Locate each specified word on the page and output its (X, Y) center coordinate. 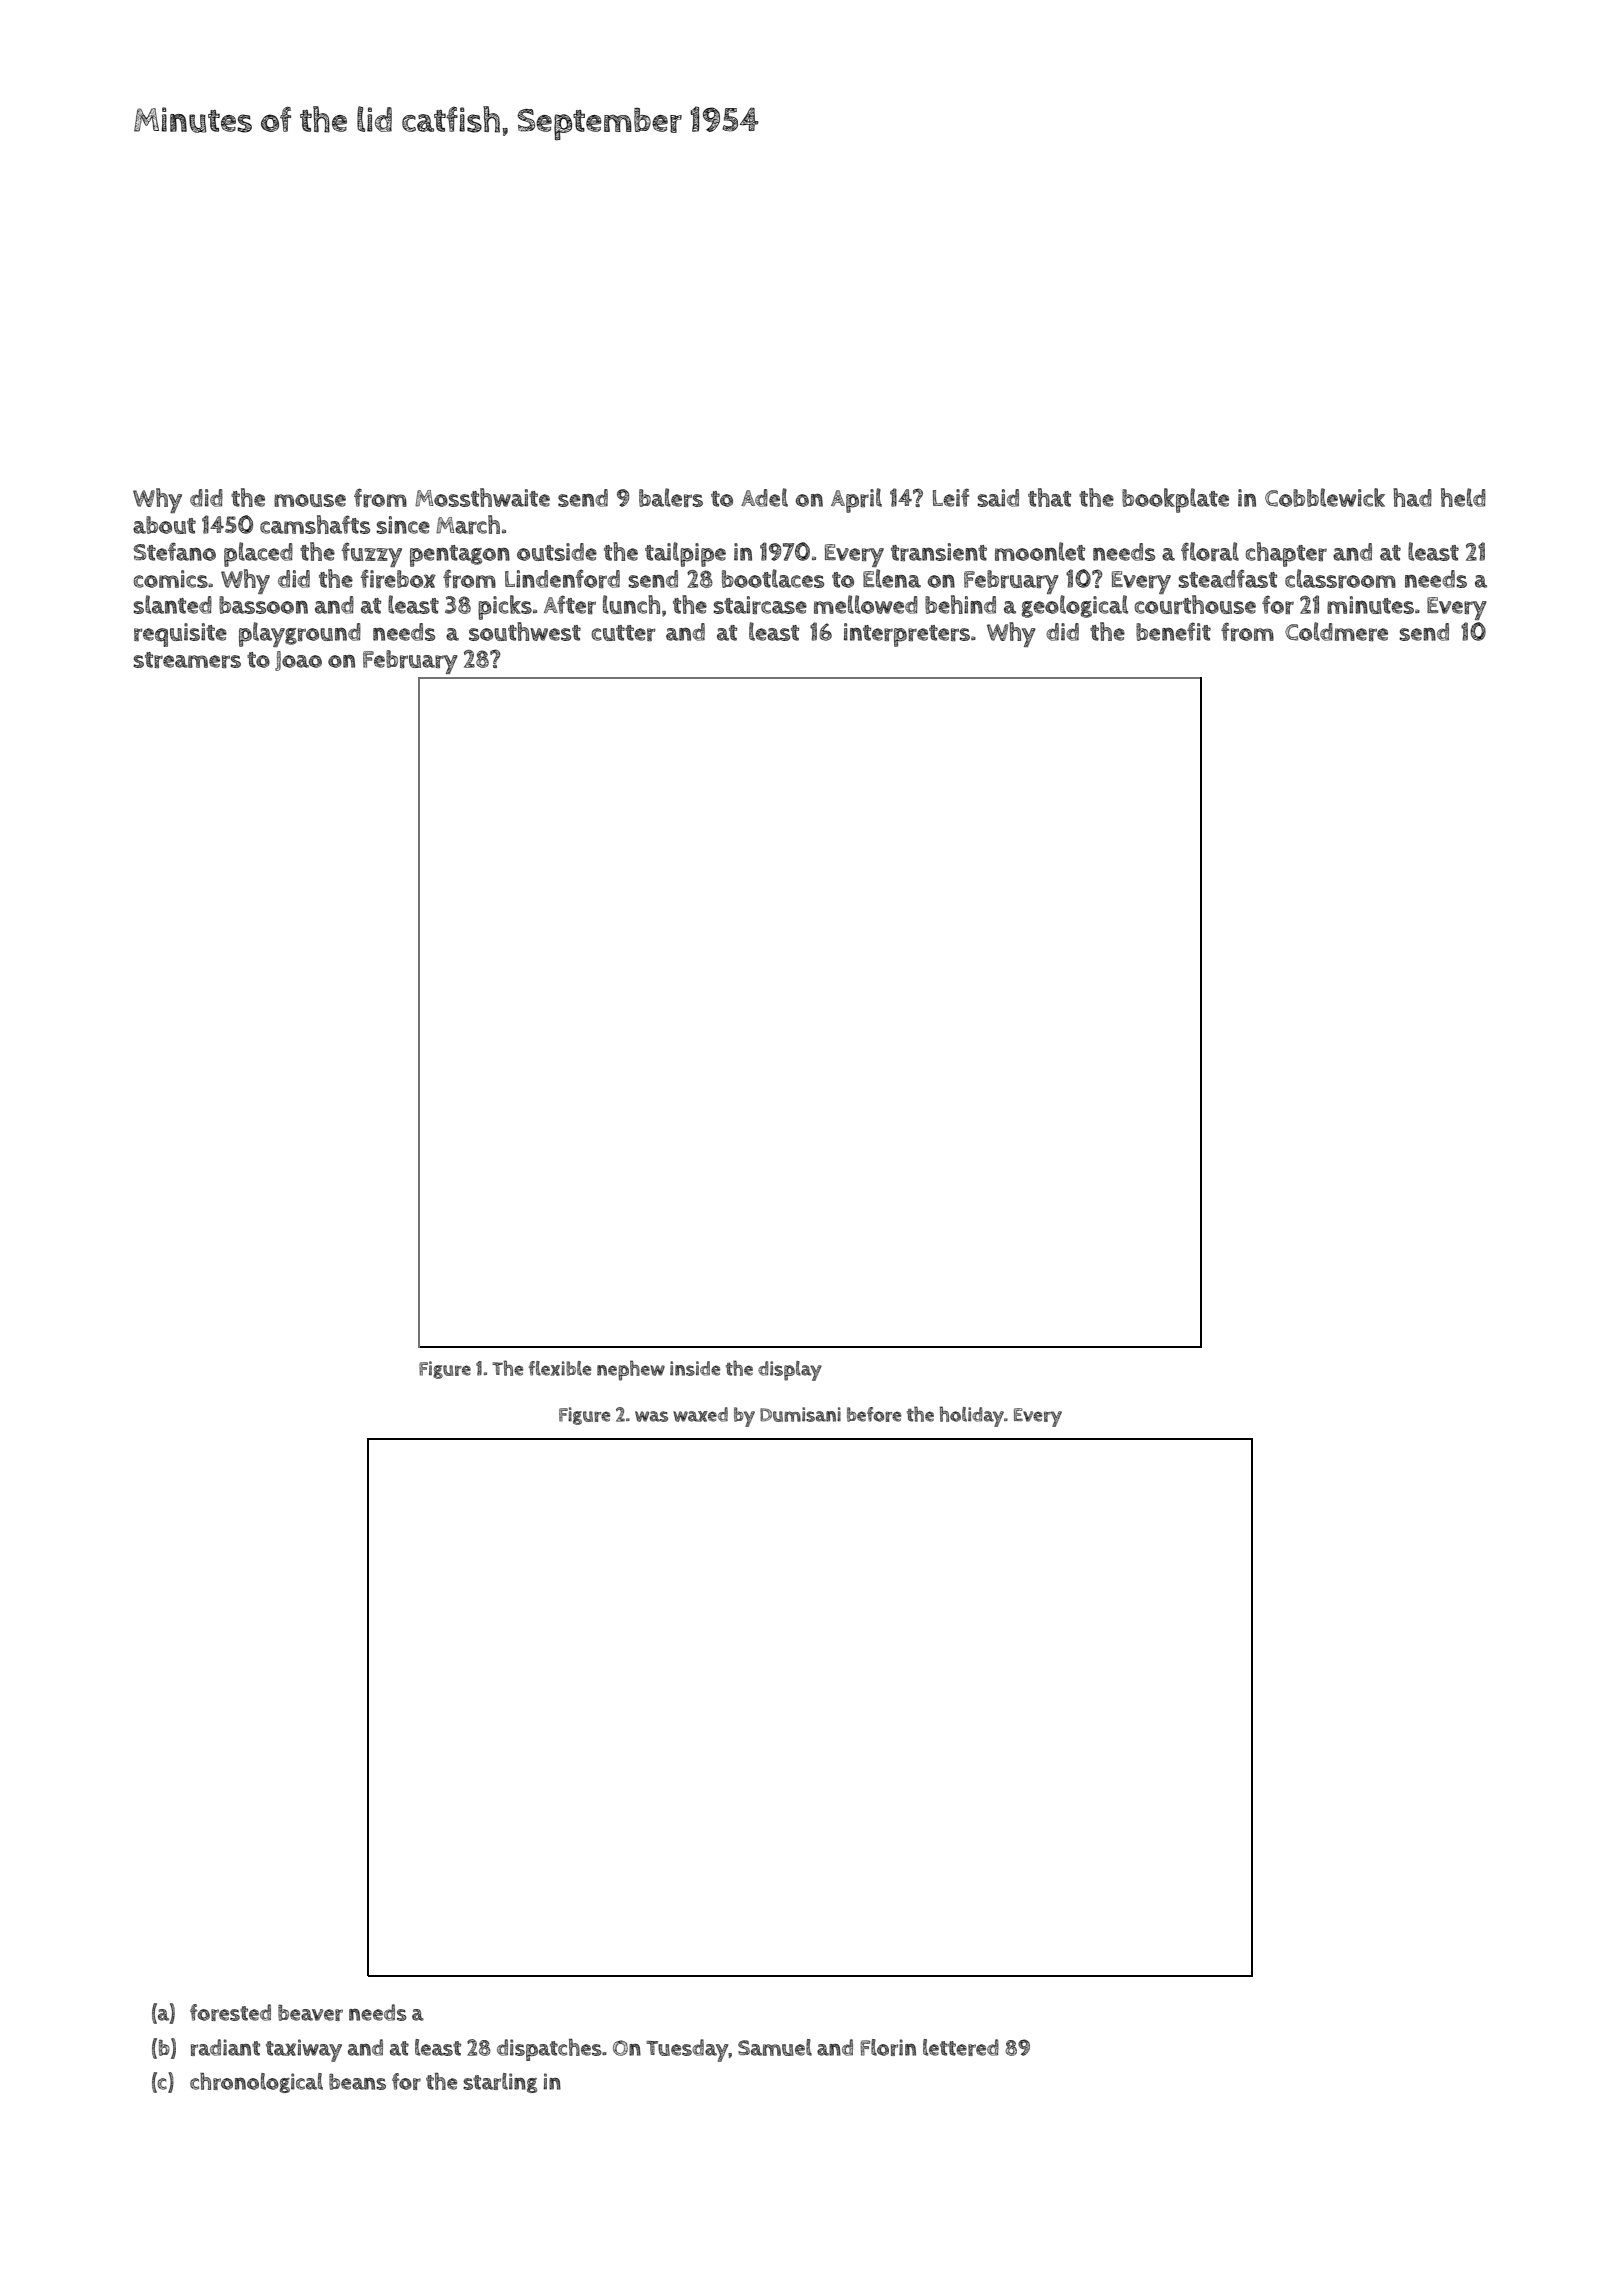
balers (671, 497)
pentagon (460, 556)
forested (230, 2012)
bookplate (1175, 500)
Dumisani (800, 1414)
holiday (972, 1416)
